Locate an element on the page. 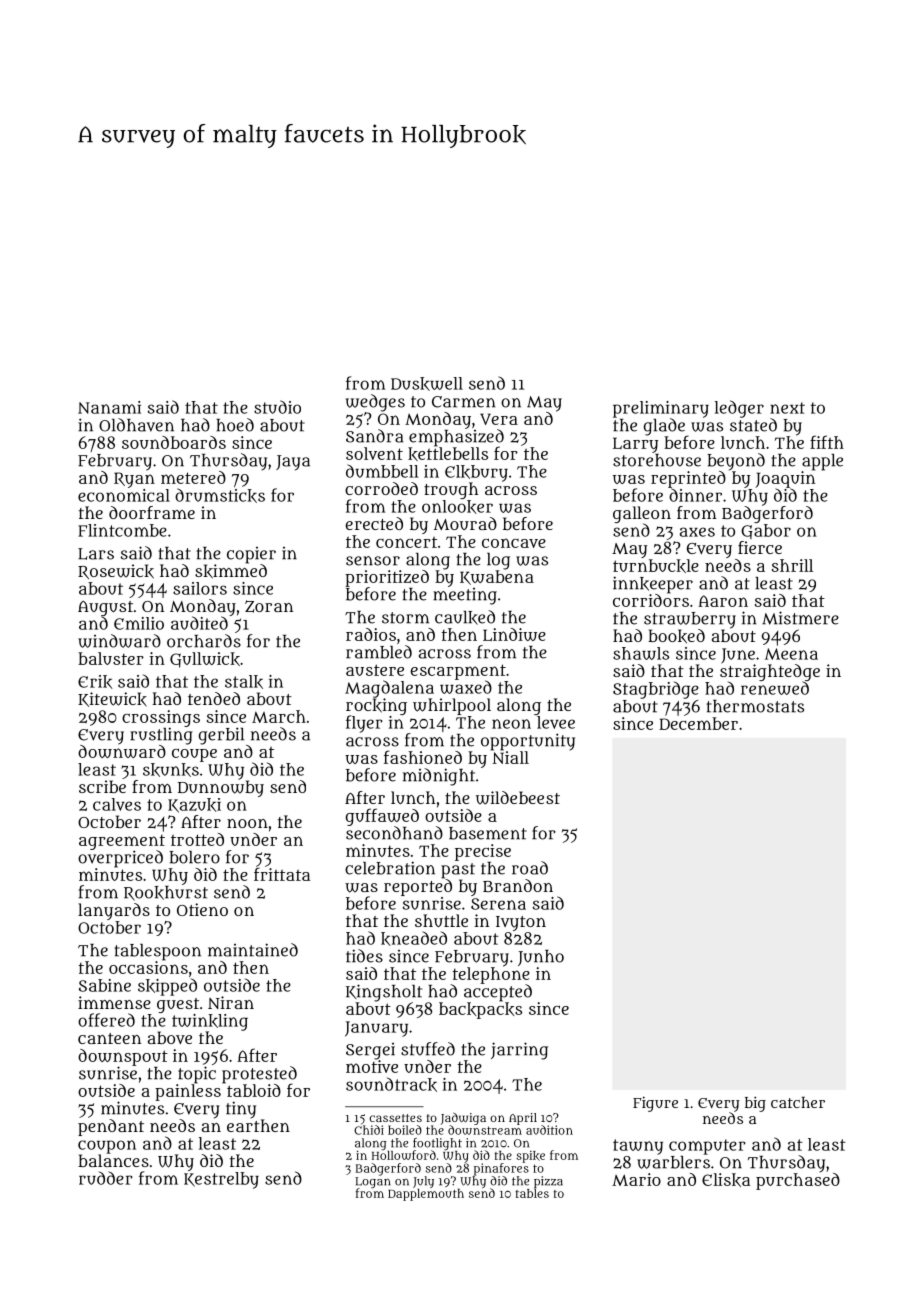 This page has width=924, height=1308. austere is located at coordinates (375, 670).
